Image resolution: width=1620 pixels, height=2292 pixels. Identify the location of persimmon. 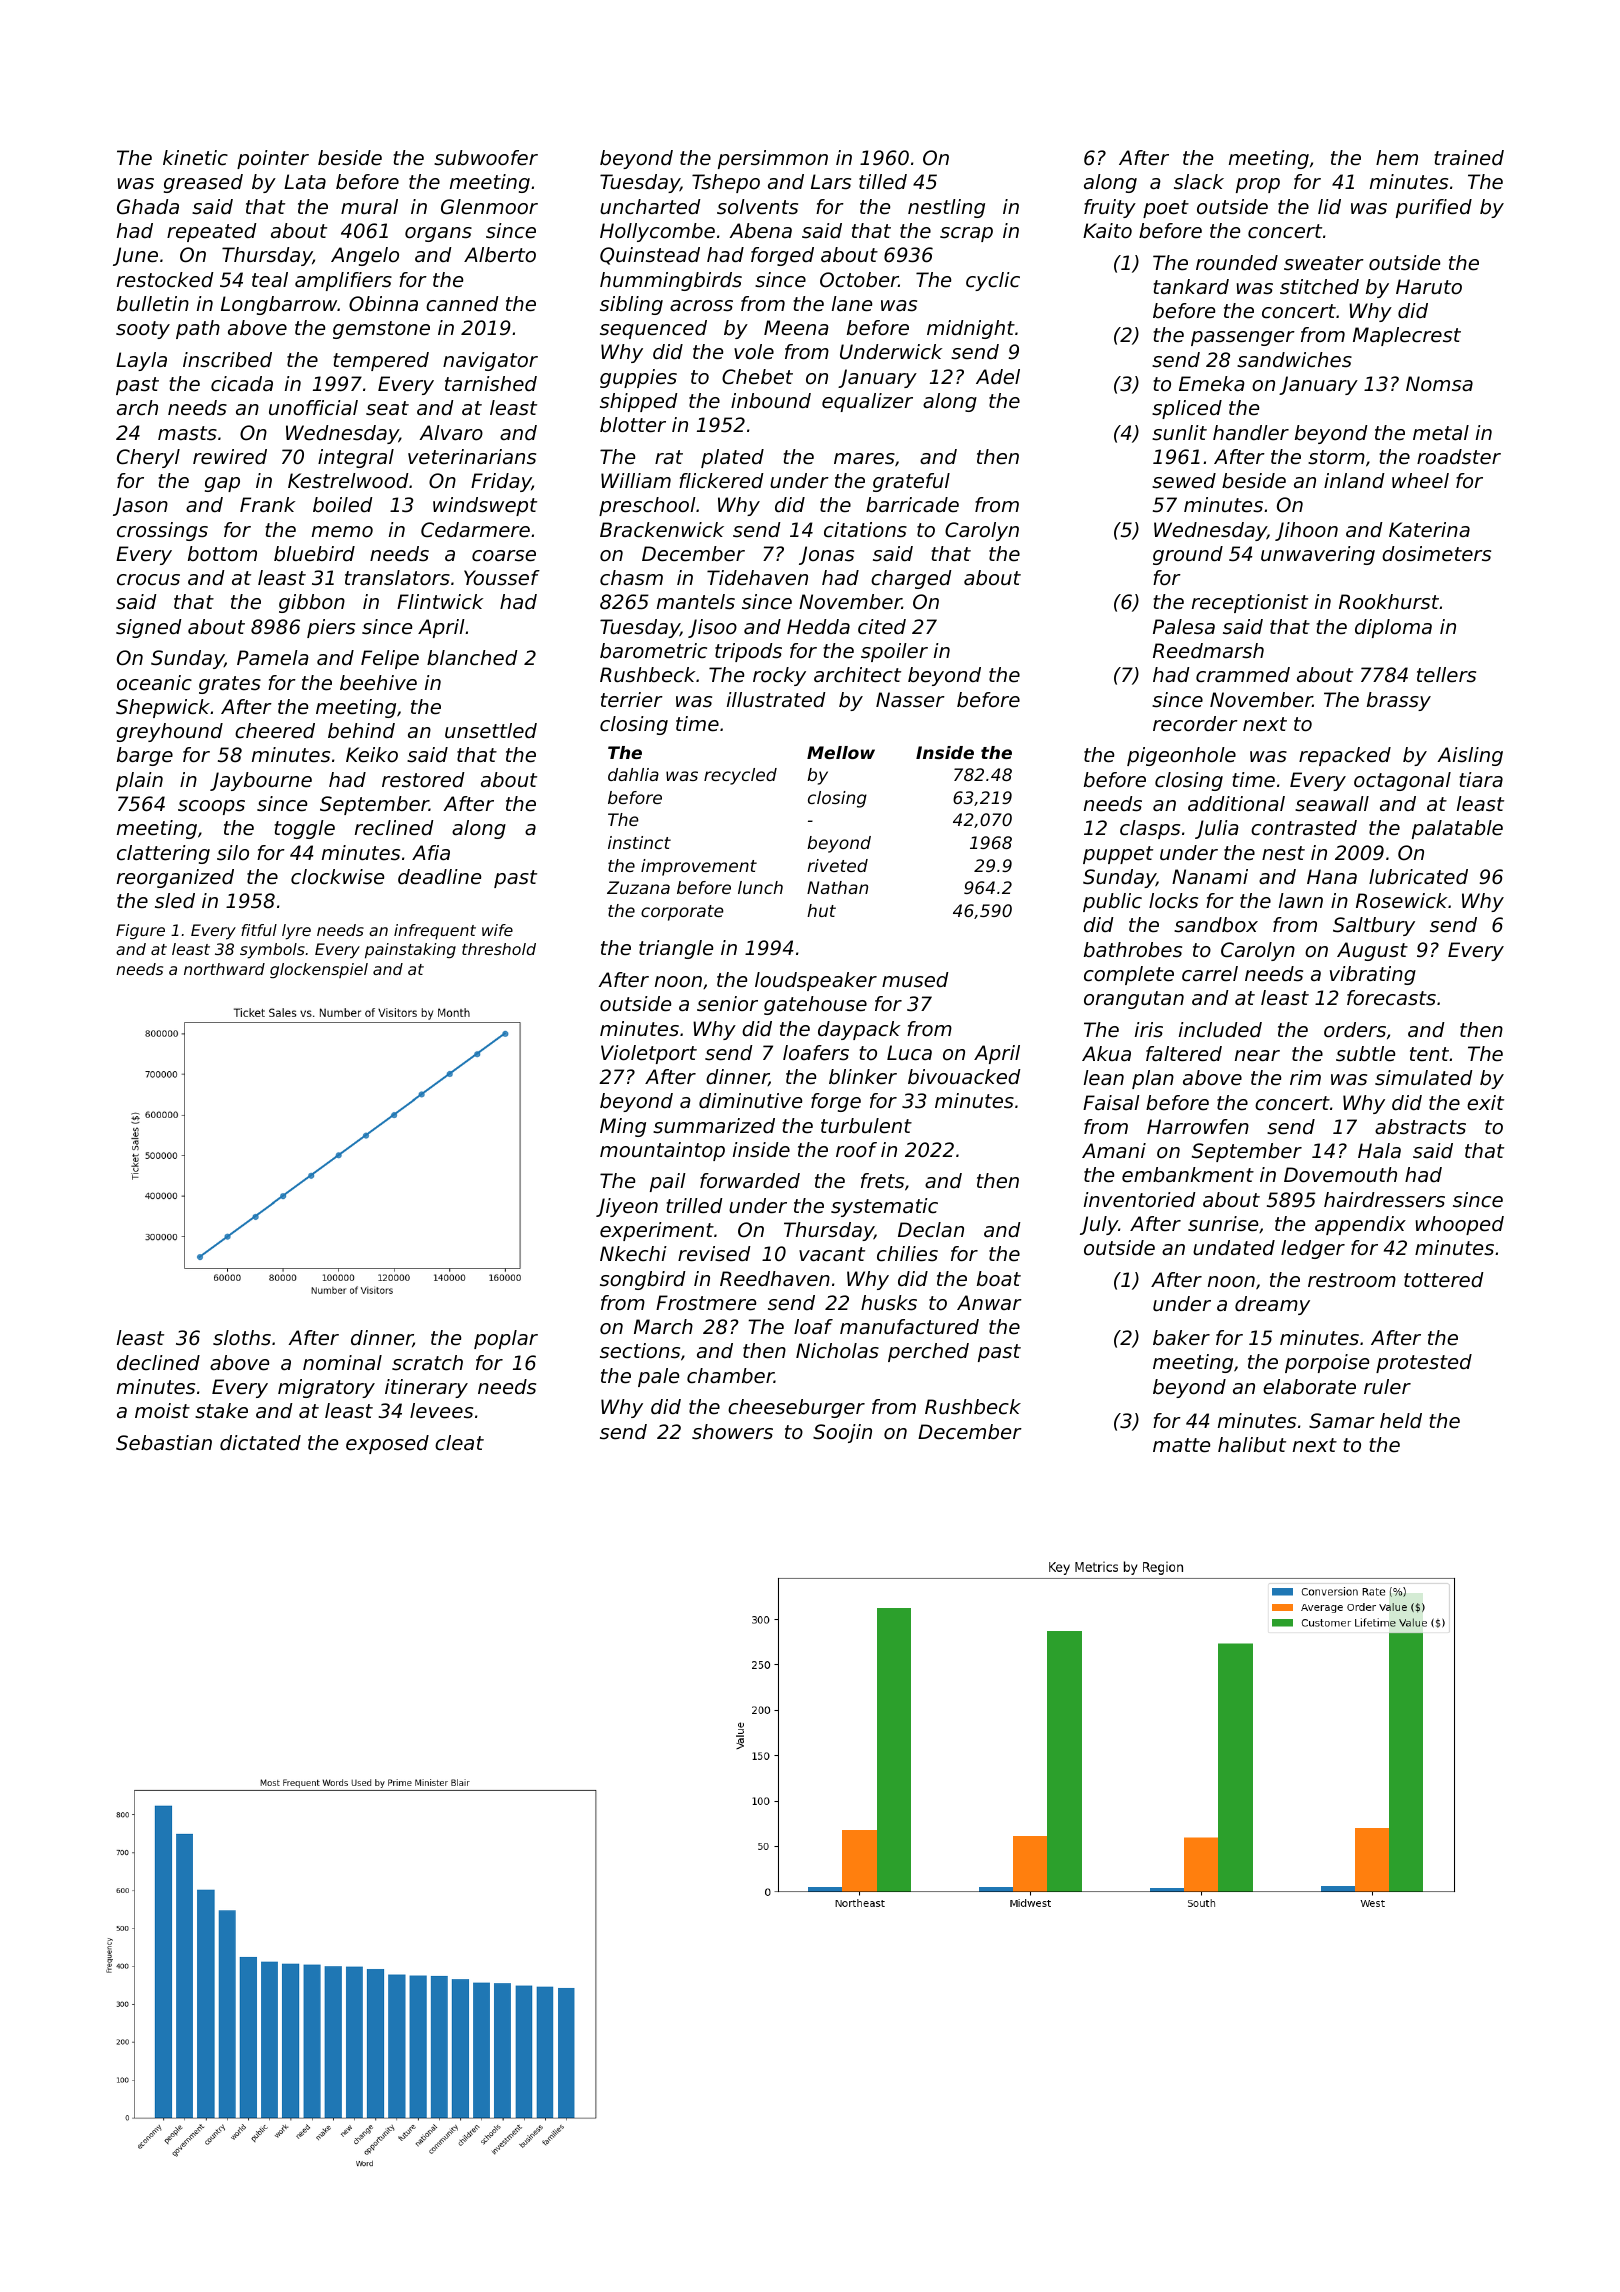
(773, 159).
